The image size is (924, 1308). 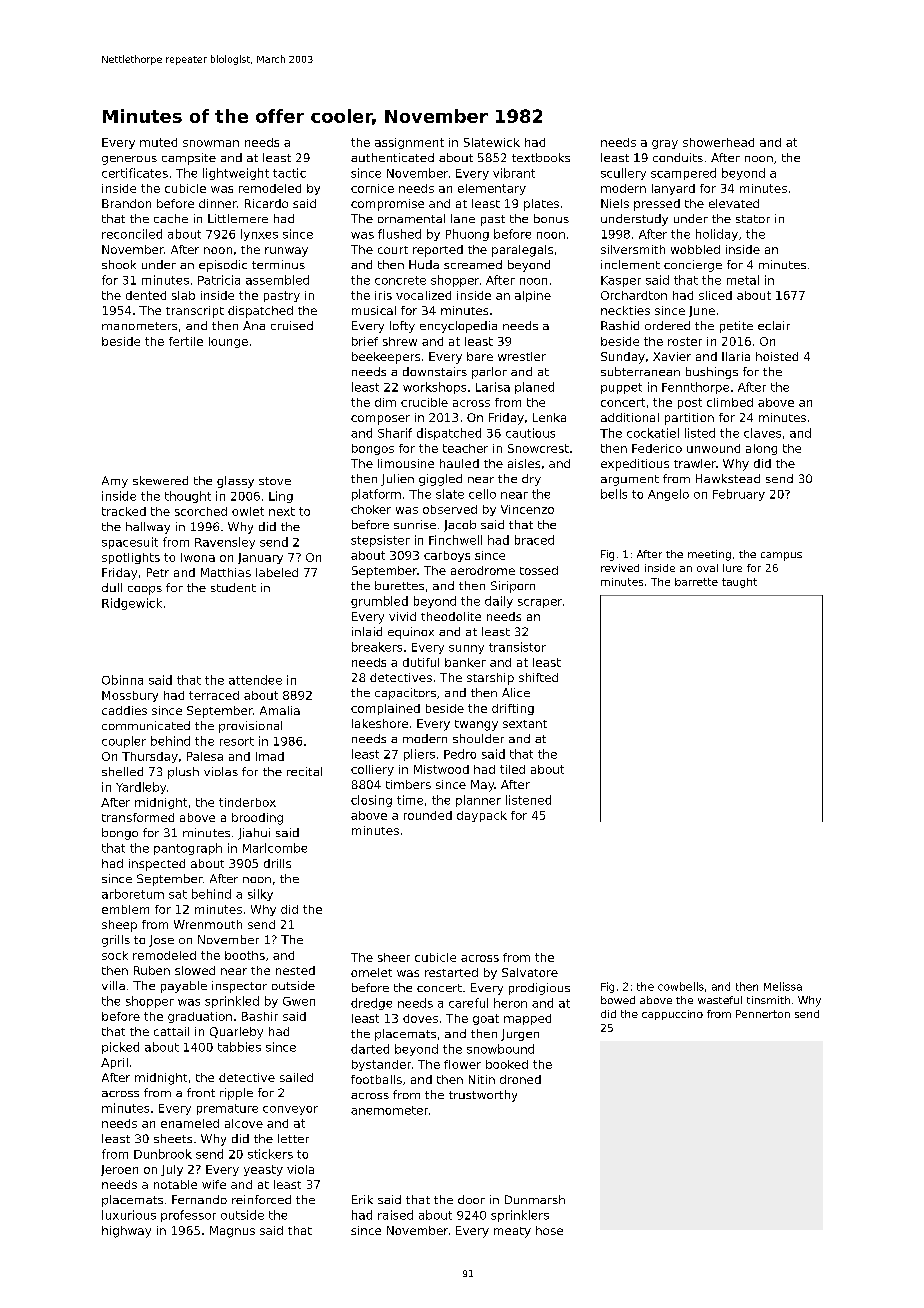 I want to click on listened, so click(x=528, y=800).
